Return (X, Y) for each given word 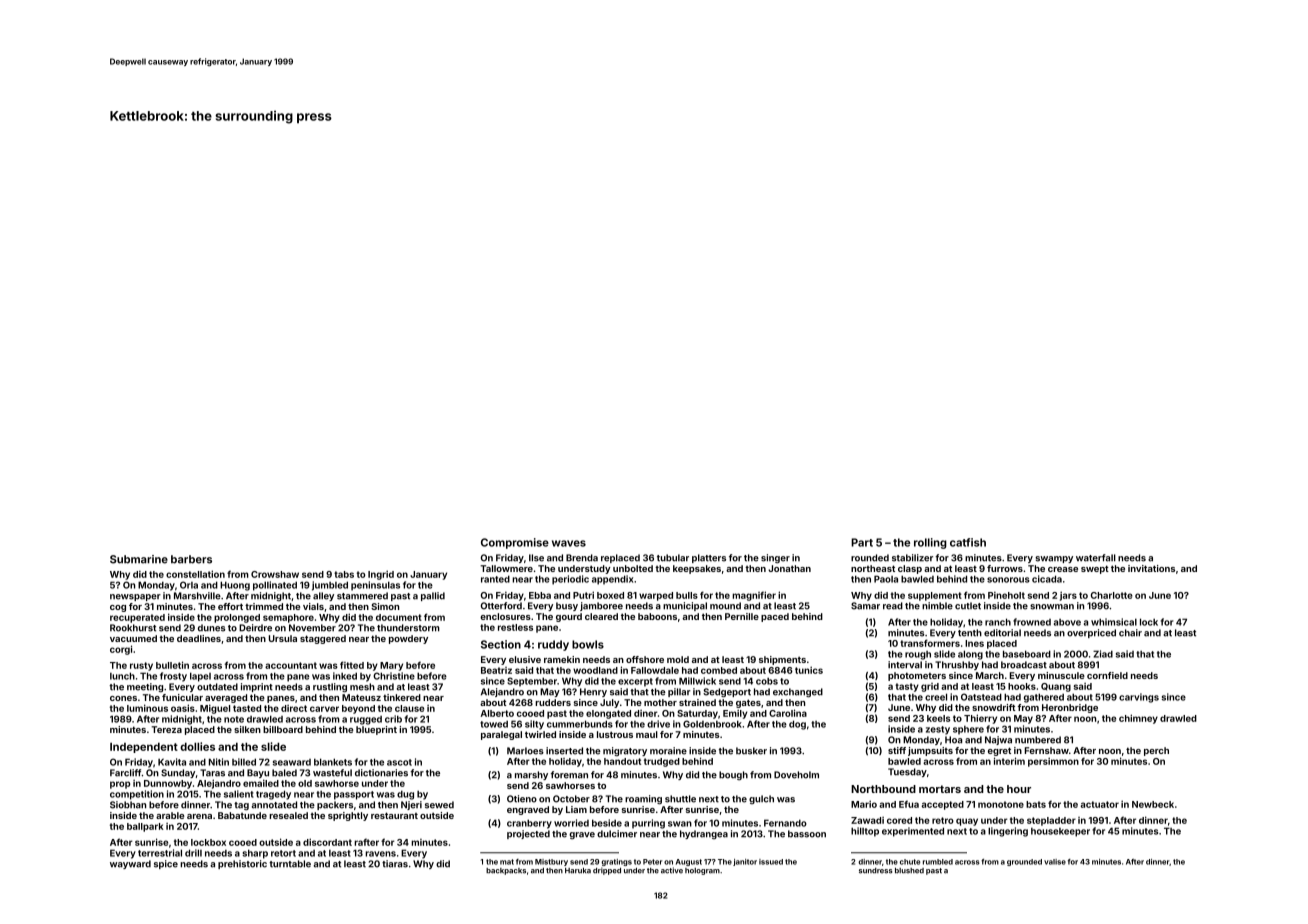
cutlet (968, 606)
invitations (1151, 568)
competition (137, 795)
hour (1019, 789)
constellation (195, 574)
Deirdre (255, 628)
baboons (657, 616)
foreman (569, 775)
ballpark (145, 827)
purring (648, 824)
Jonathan (789, 568)
